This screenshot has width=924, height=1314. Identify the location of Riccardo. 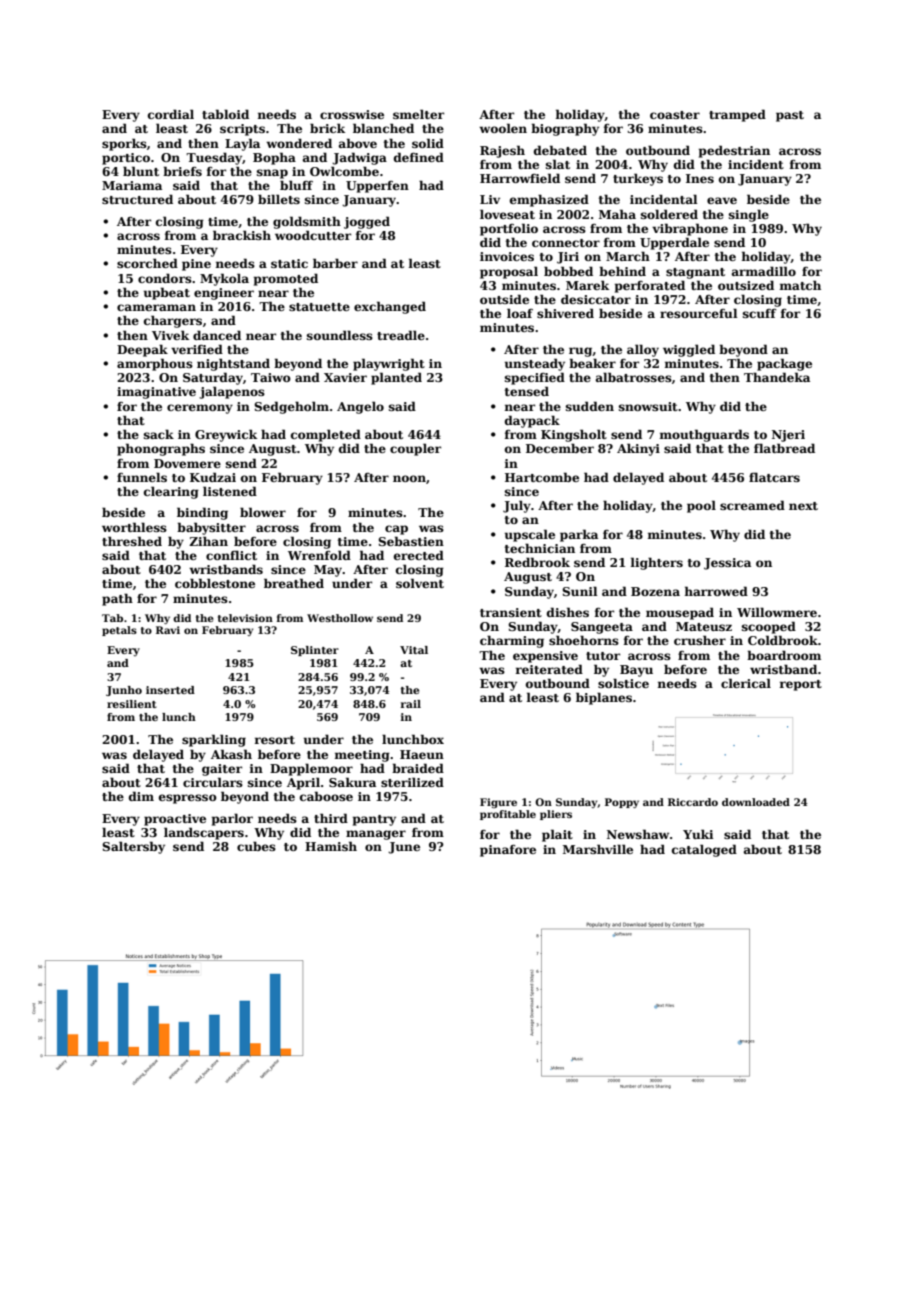
(693, 802).
